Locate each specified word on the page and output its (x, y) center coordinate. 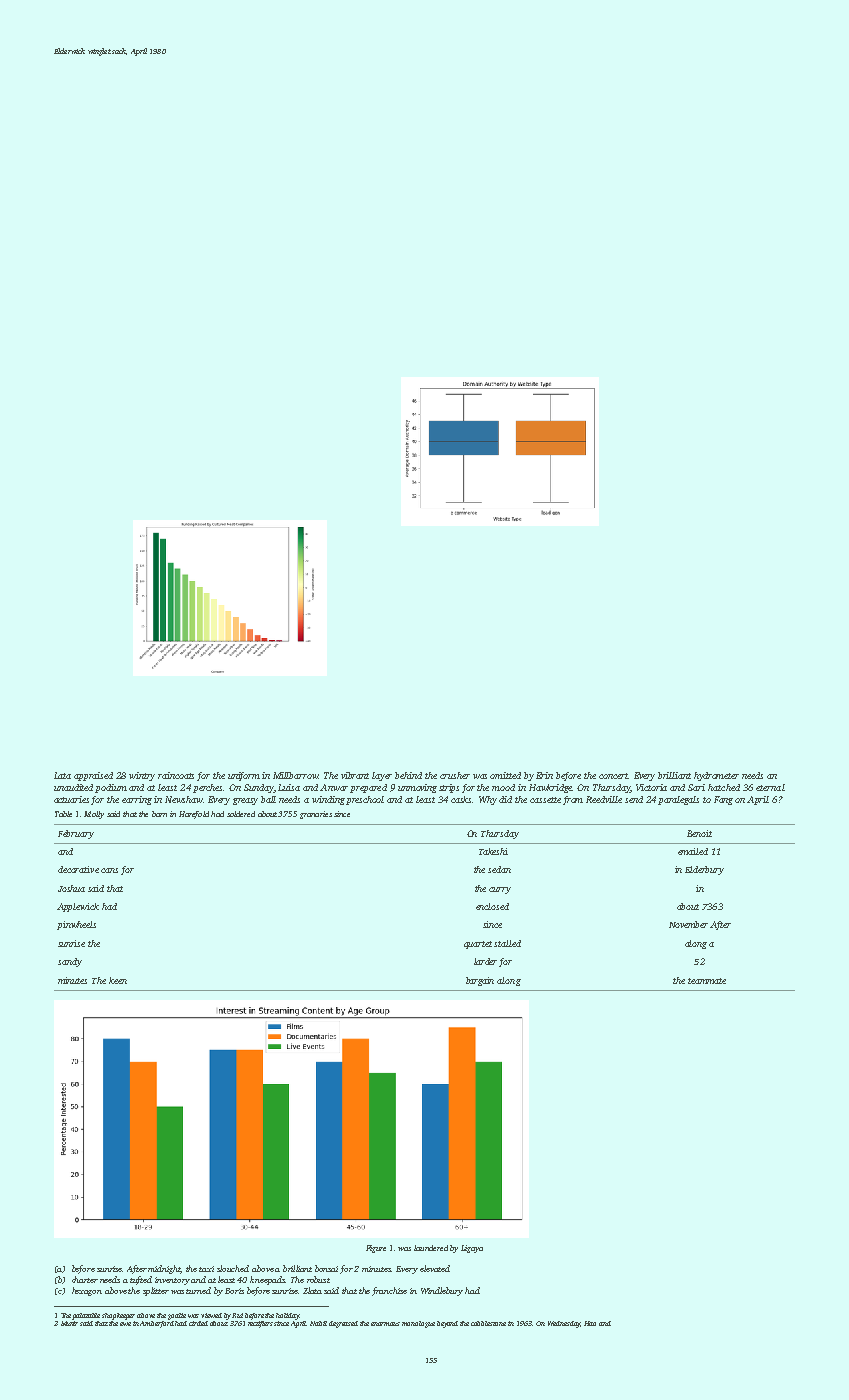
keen (118, 980)
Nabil (318, 1323)
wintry (142, 776)
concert (613, 776)
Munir (69, 1323)
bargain (480, 981)
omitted (505, 775)
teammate (707, 981)
